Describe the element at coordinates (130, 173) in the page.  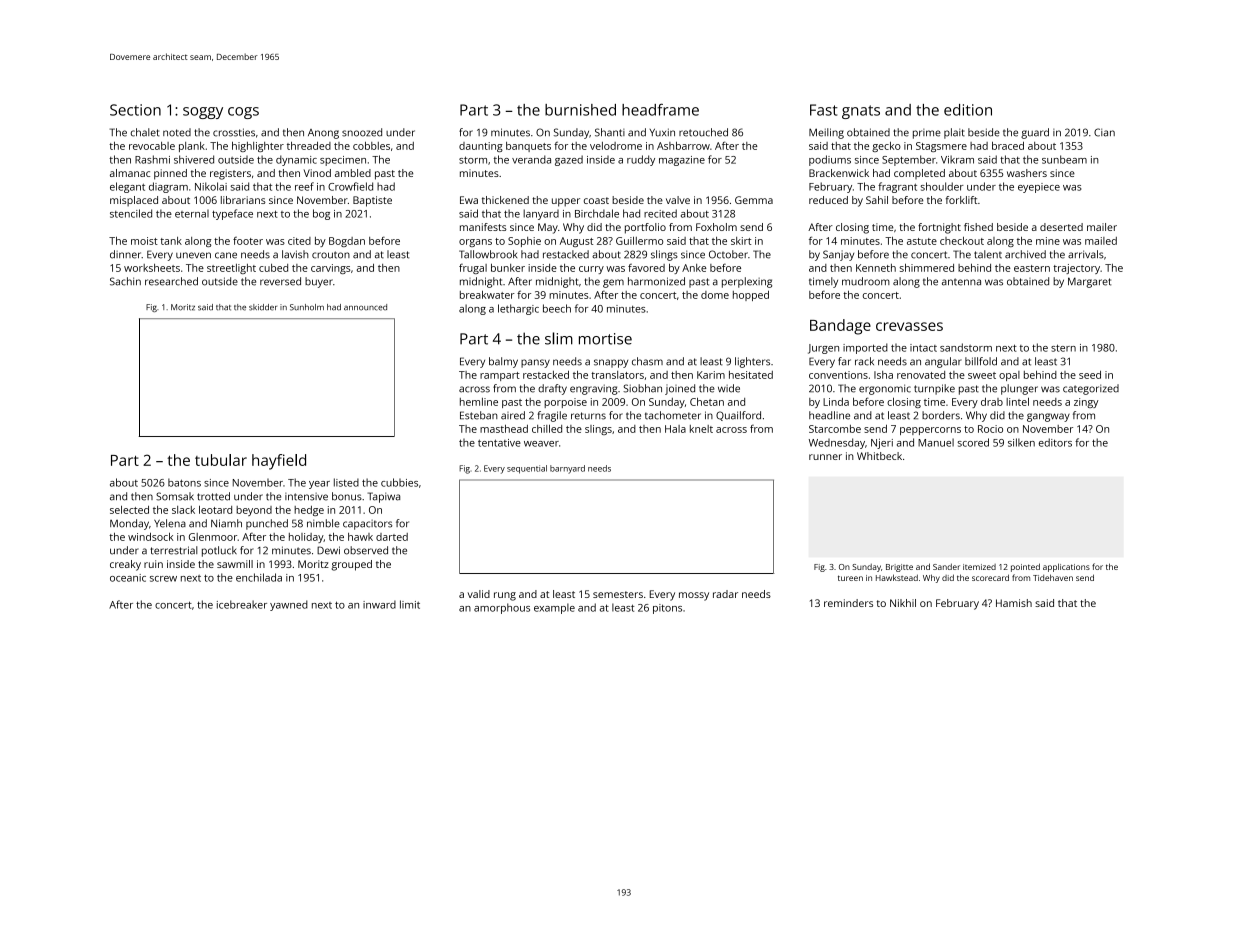
I see `almanac` at that location.
